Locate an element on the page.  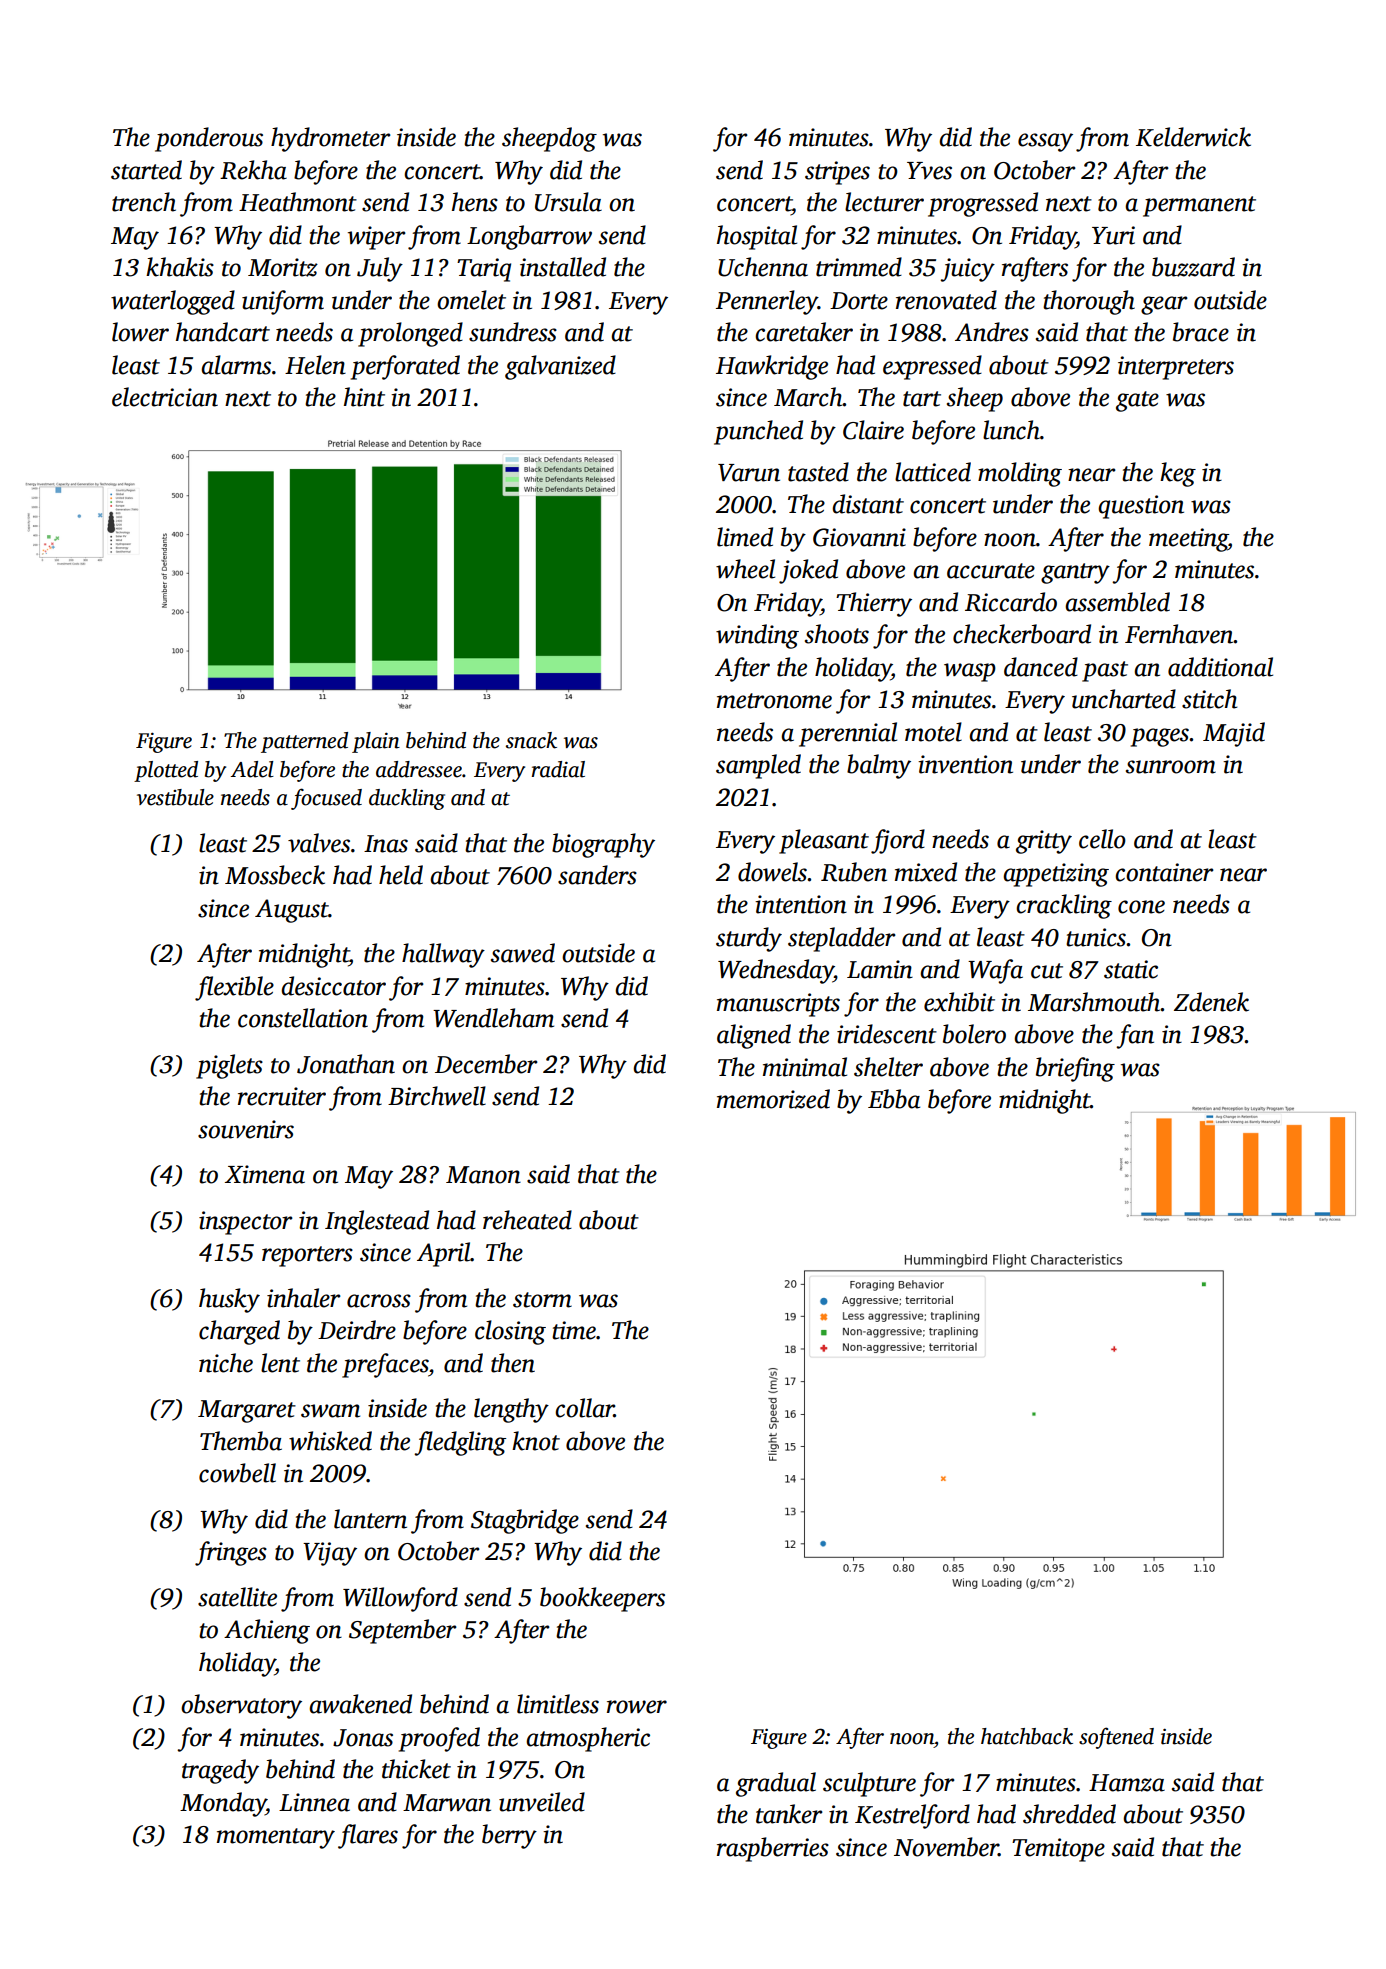
Temitope is located at coordinates (1058, 1850).
